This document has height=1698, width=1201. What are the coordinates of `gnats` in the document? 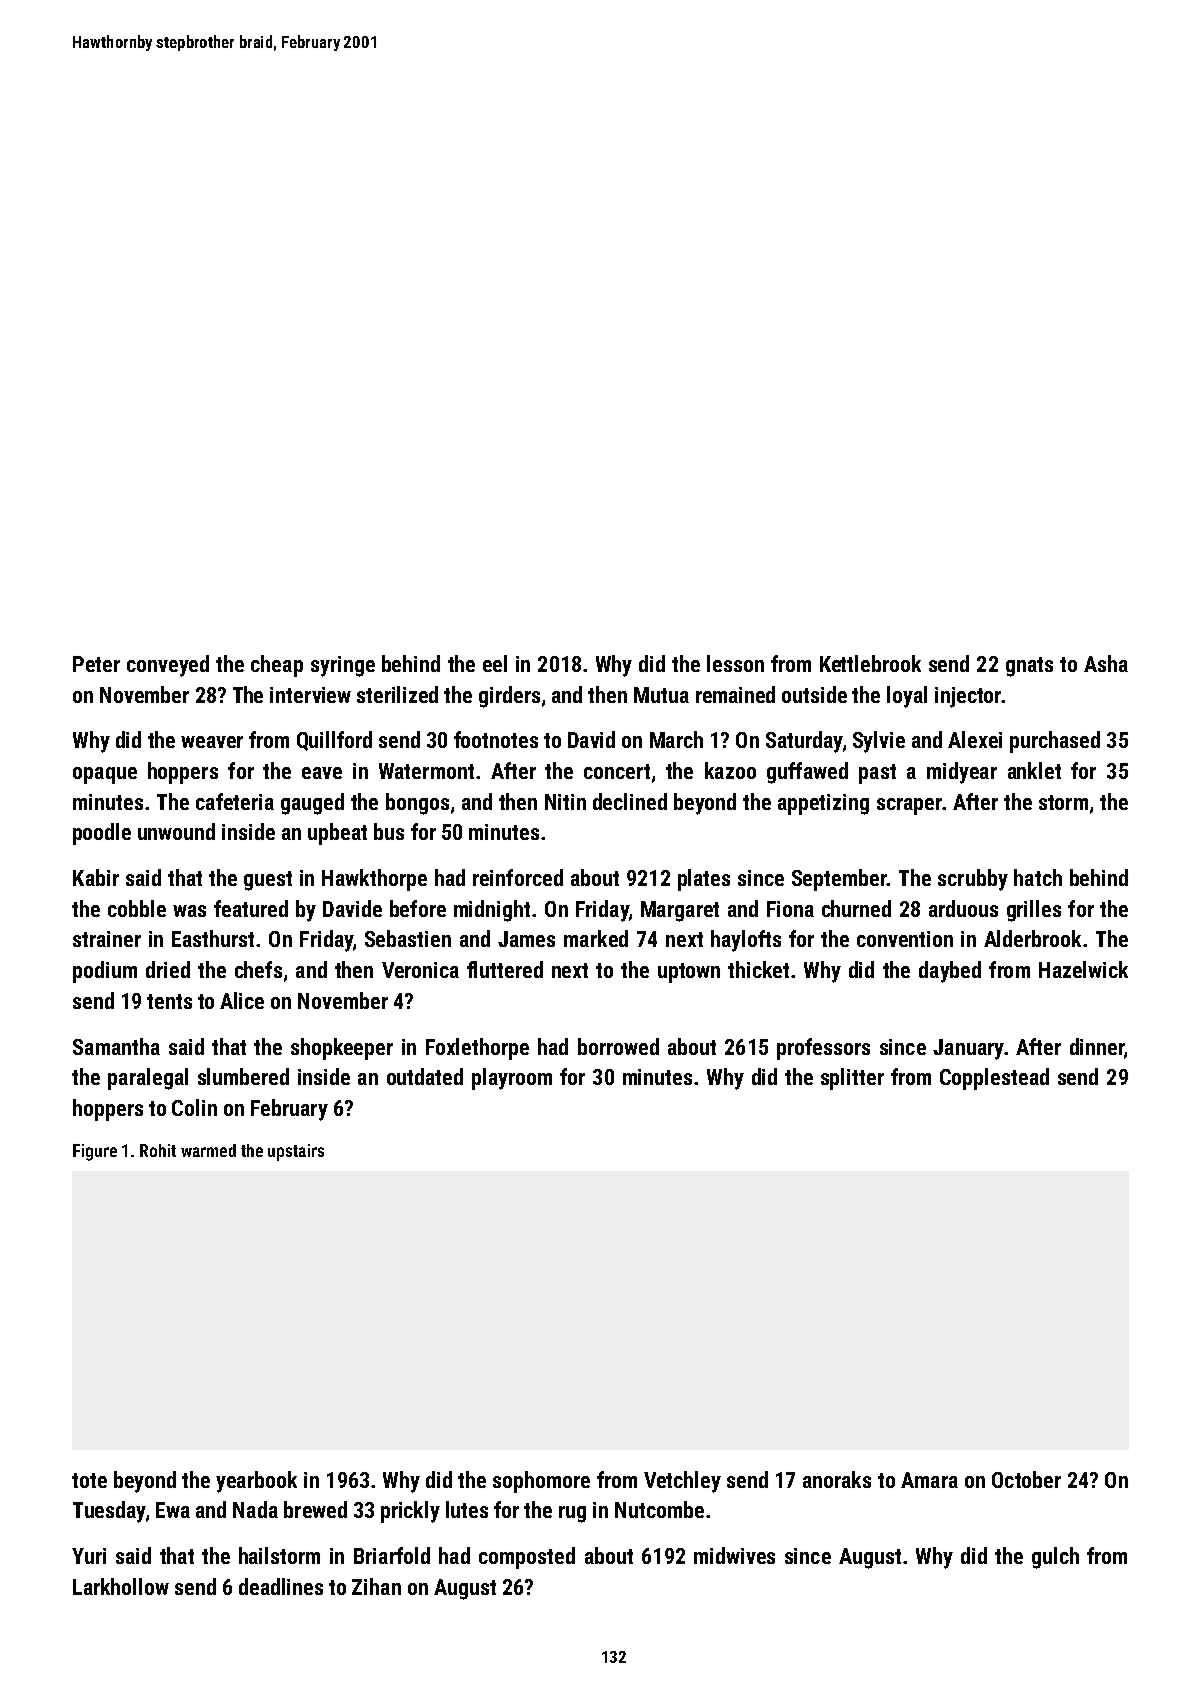 It's located at (1029, 667).
